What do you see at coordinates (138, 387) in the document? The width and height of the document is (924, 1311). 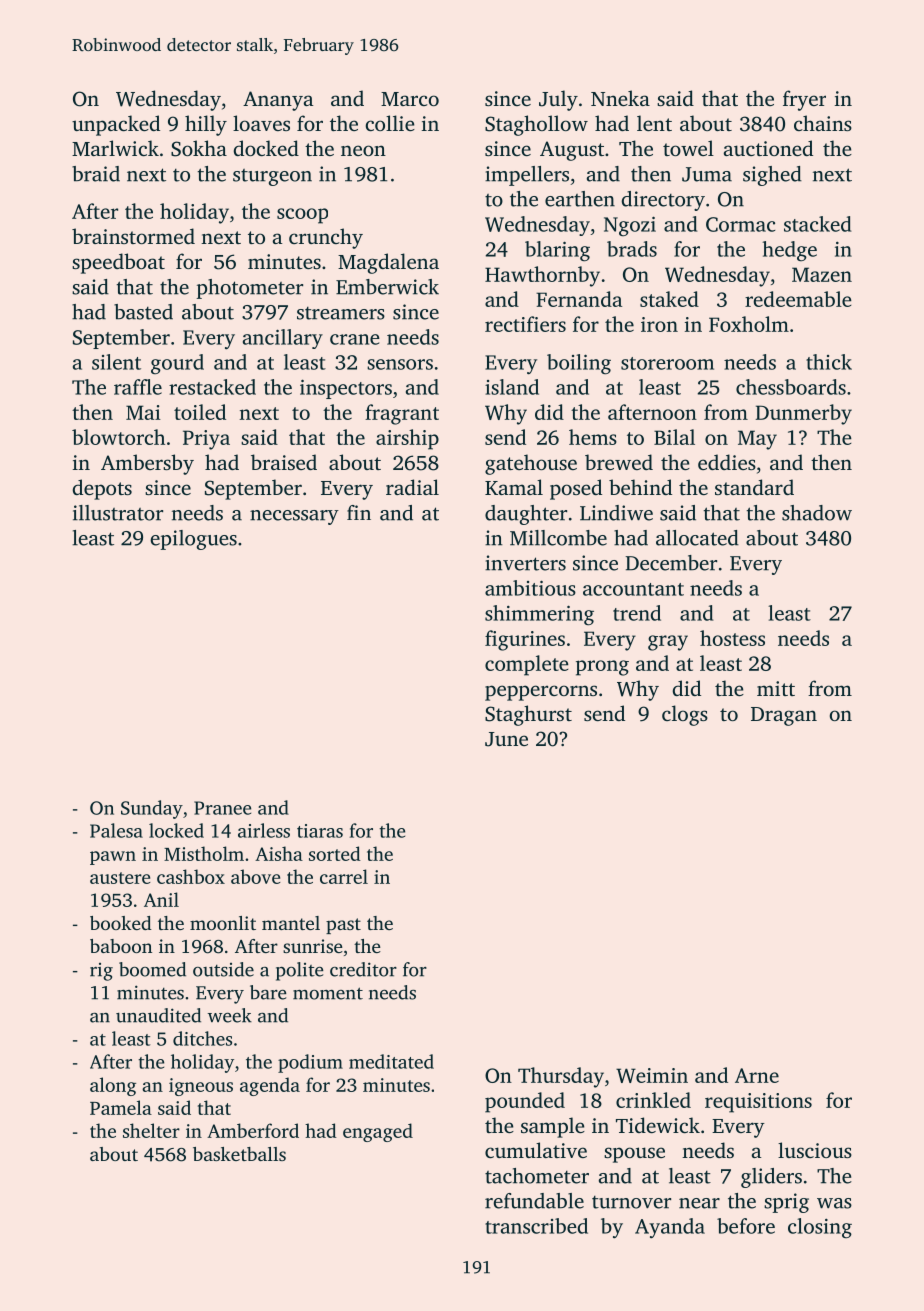 I see `raffle` at bounding box center [138, 387].
